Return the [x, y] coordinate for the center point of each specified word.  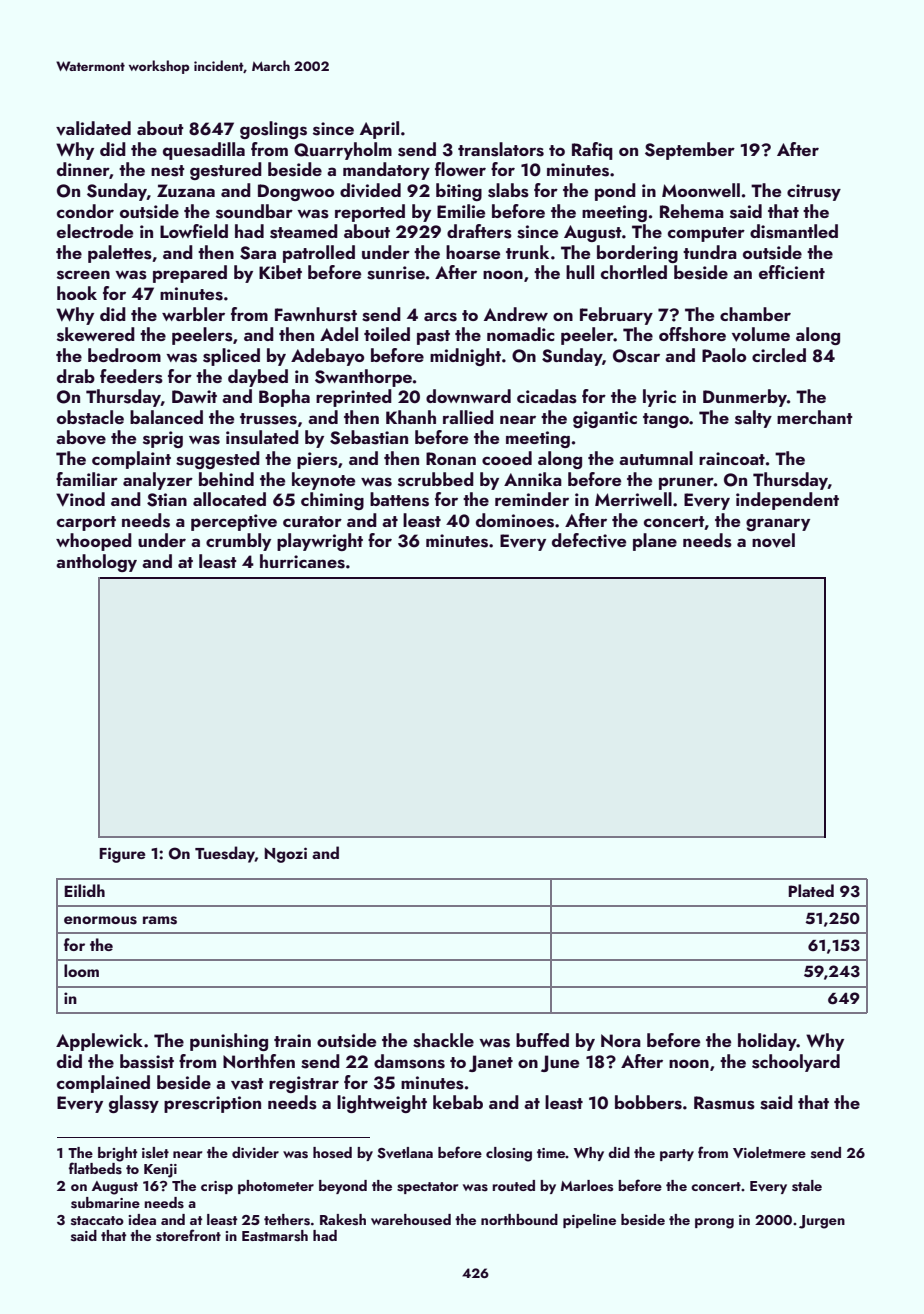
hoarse [473, 252]
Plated [811, 890]
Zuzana [186, 190]
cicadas [547, 396]
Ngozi [285, 855]
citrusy [814, 192]
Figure [122, 855]
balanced [166, 417]
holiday [767, 1042]
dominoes [515, 520]
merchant [815, 417]
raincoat [732, 458]
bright [117, 1154]
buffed [542, 1040]
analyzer [158, 481]
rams [160, 920]
